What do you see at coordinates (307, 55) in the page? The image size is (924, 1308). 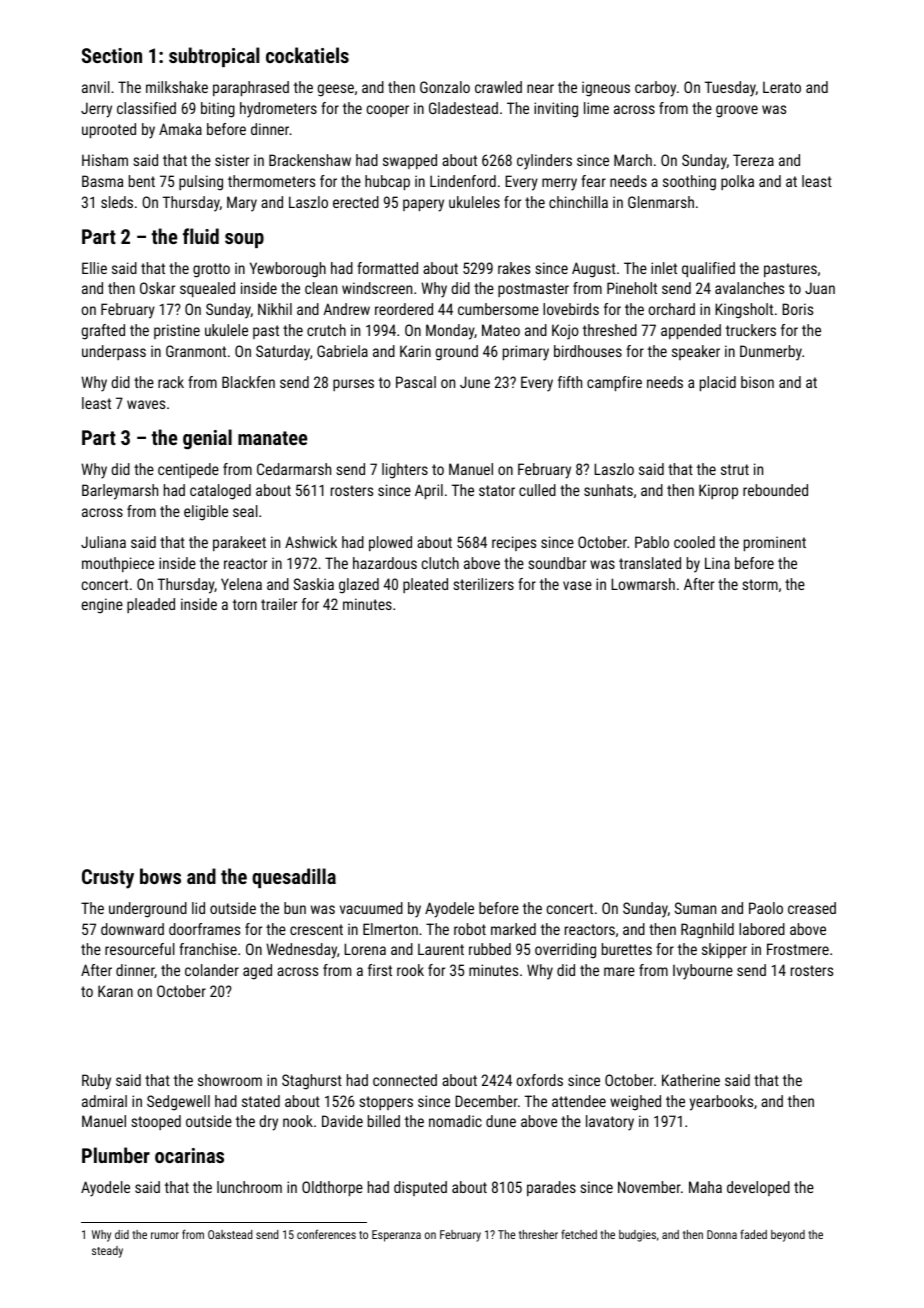 I see `cockatiels` at bounding box center [307, 55].
